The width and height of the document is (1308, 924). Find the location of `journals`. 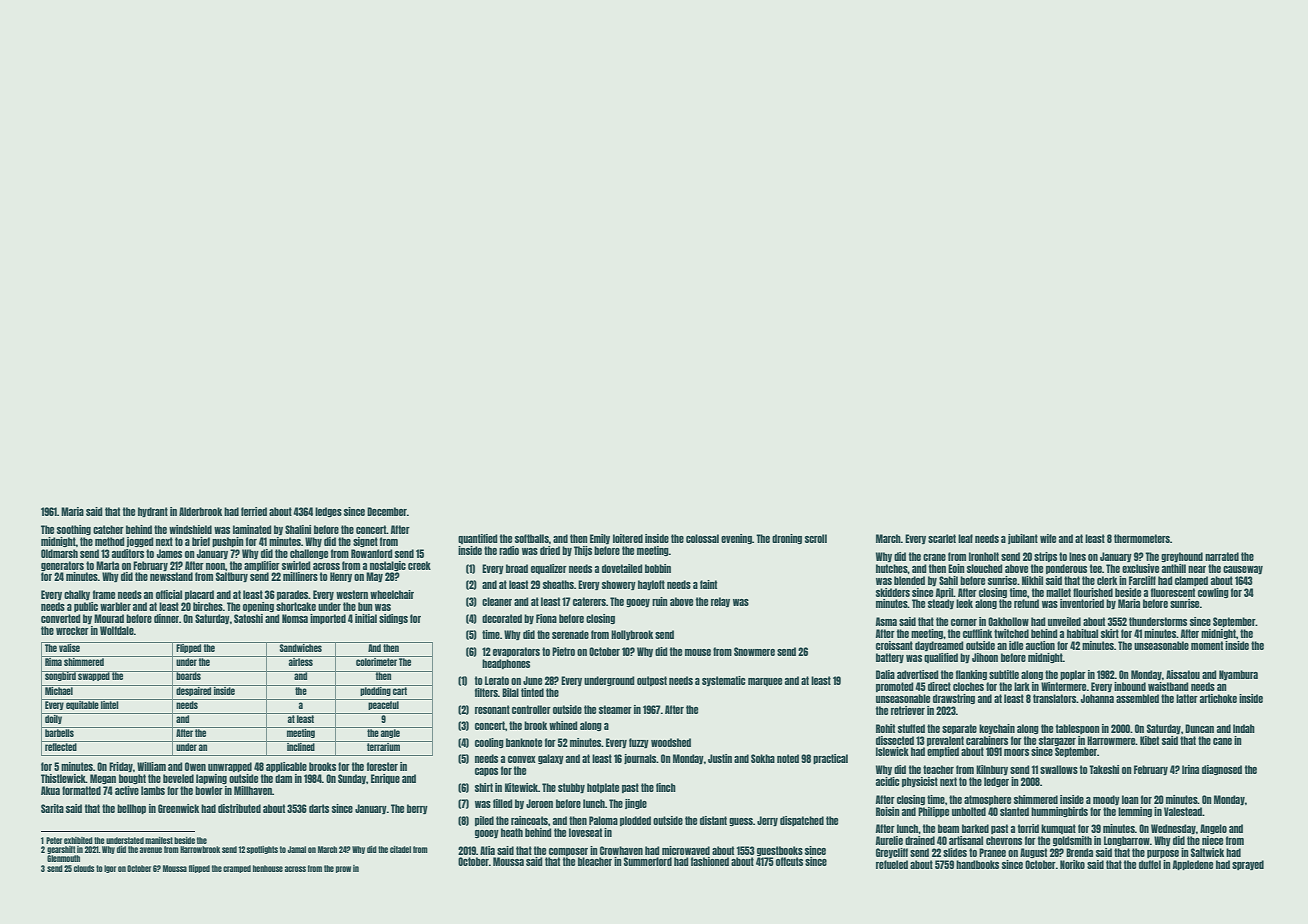

journals is located at coordinates (640, 759).
